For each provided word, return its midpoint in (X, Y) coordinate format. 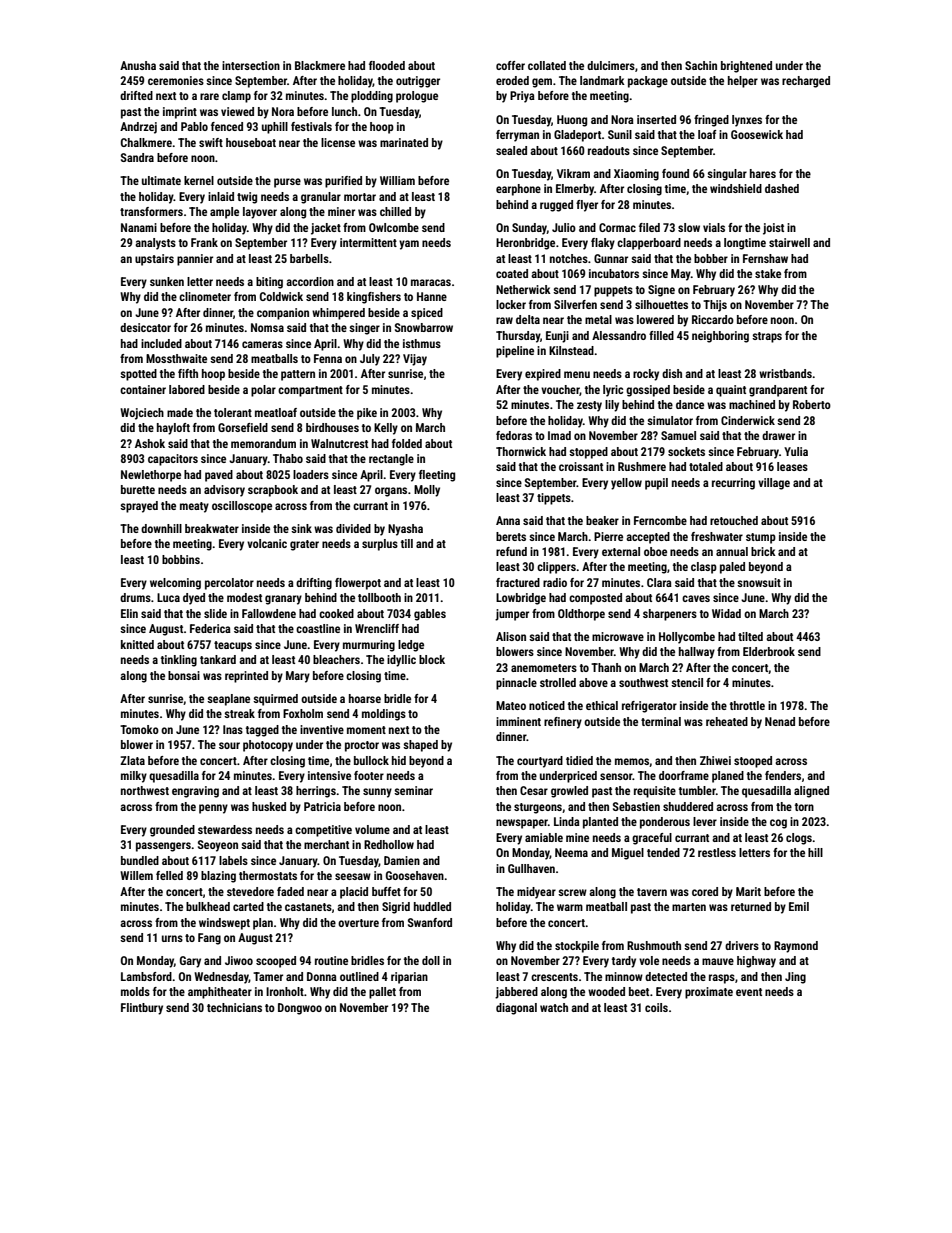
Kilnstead (571, 350)
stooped (753, 762)
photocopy (268, 746)
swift (211, 142)
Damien (402, 860)
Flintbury (142, 1009)
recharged (806, 82)
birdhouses (332, 427)
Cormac (617, 227)
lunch (344, 111)
